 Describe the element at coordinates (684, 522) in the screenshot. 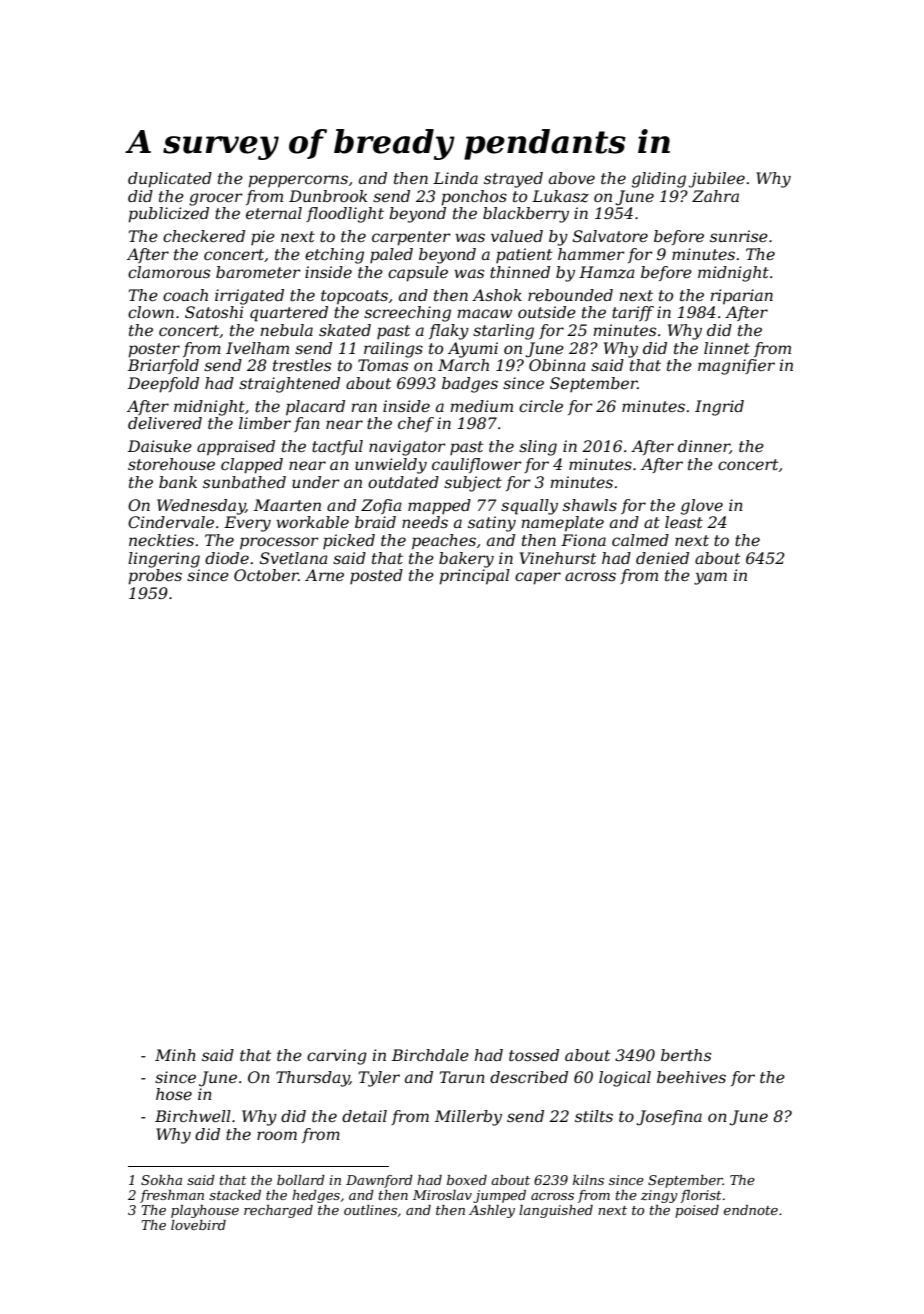

I see `least` at that location.
